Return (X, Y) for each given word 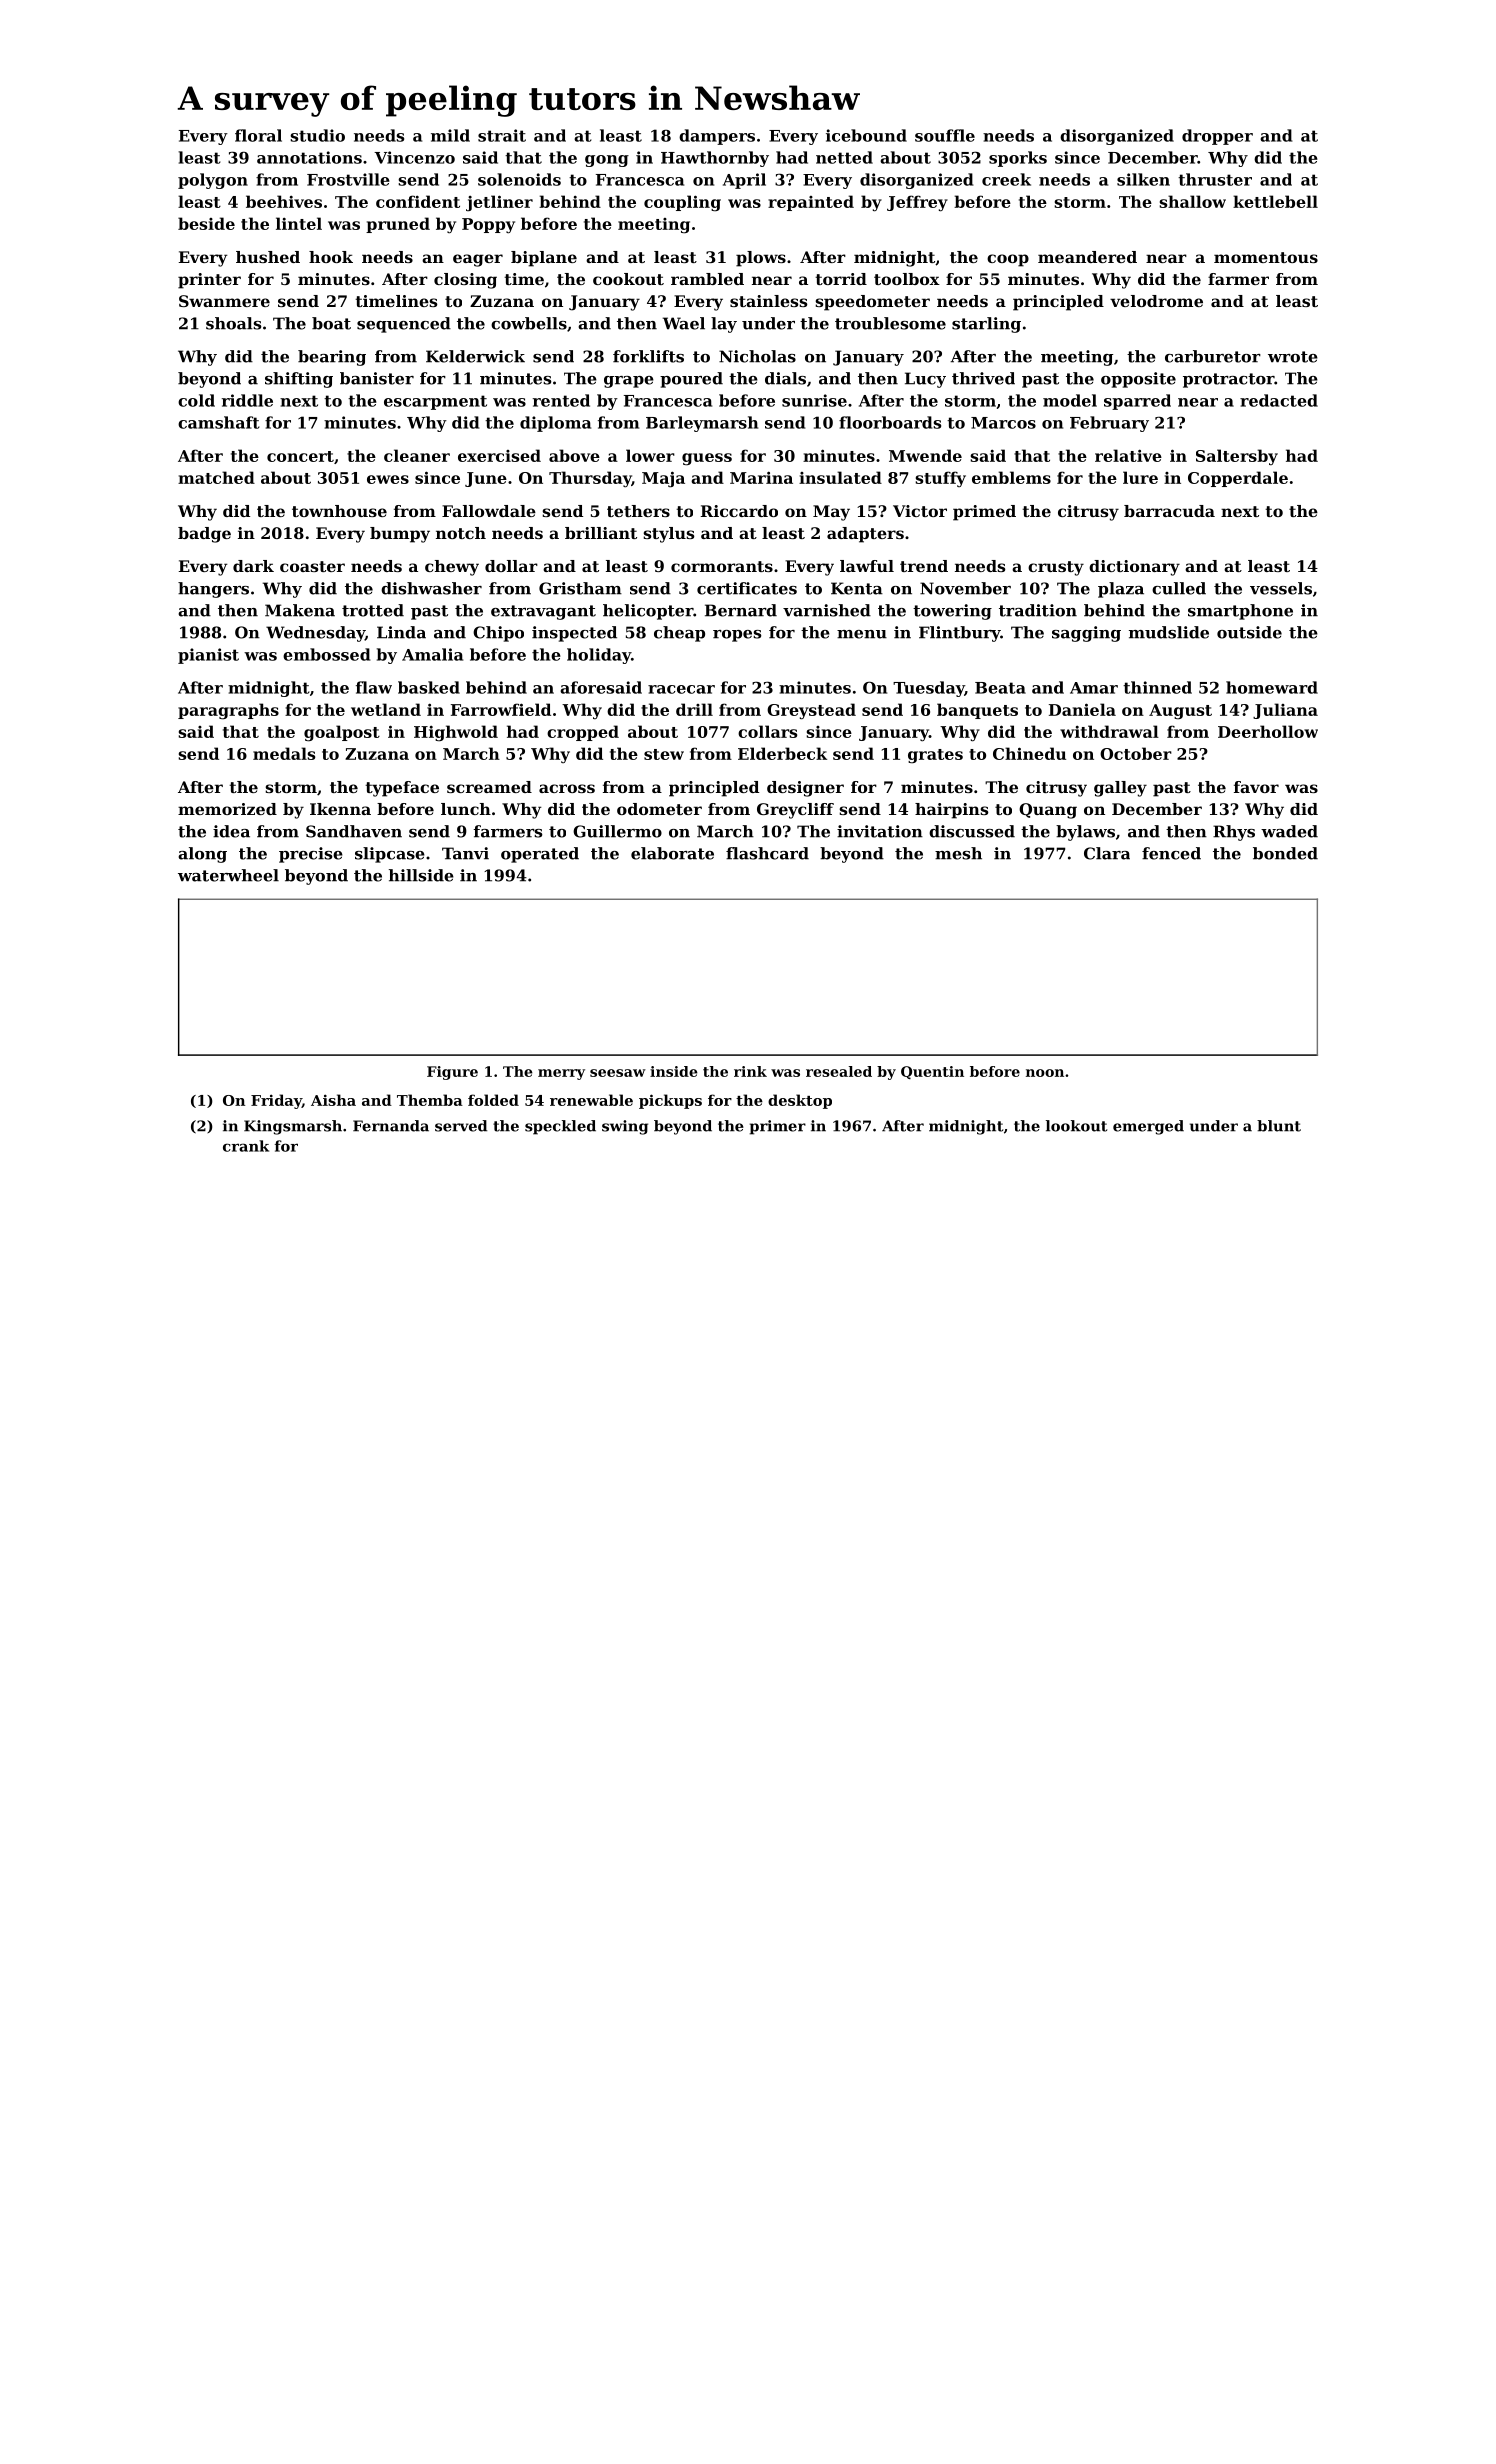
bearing (332, 358)
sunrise (814, 400)
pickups (670, 1101)
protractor (1228, 380)
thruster (1215, 179)
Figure (452, 1073)
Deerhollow (1268, 731)
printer (209, 281)
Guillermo (617, 831)
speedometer (872, 303)
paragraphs (228, 711)
